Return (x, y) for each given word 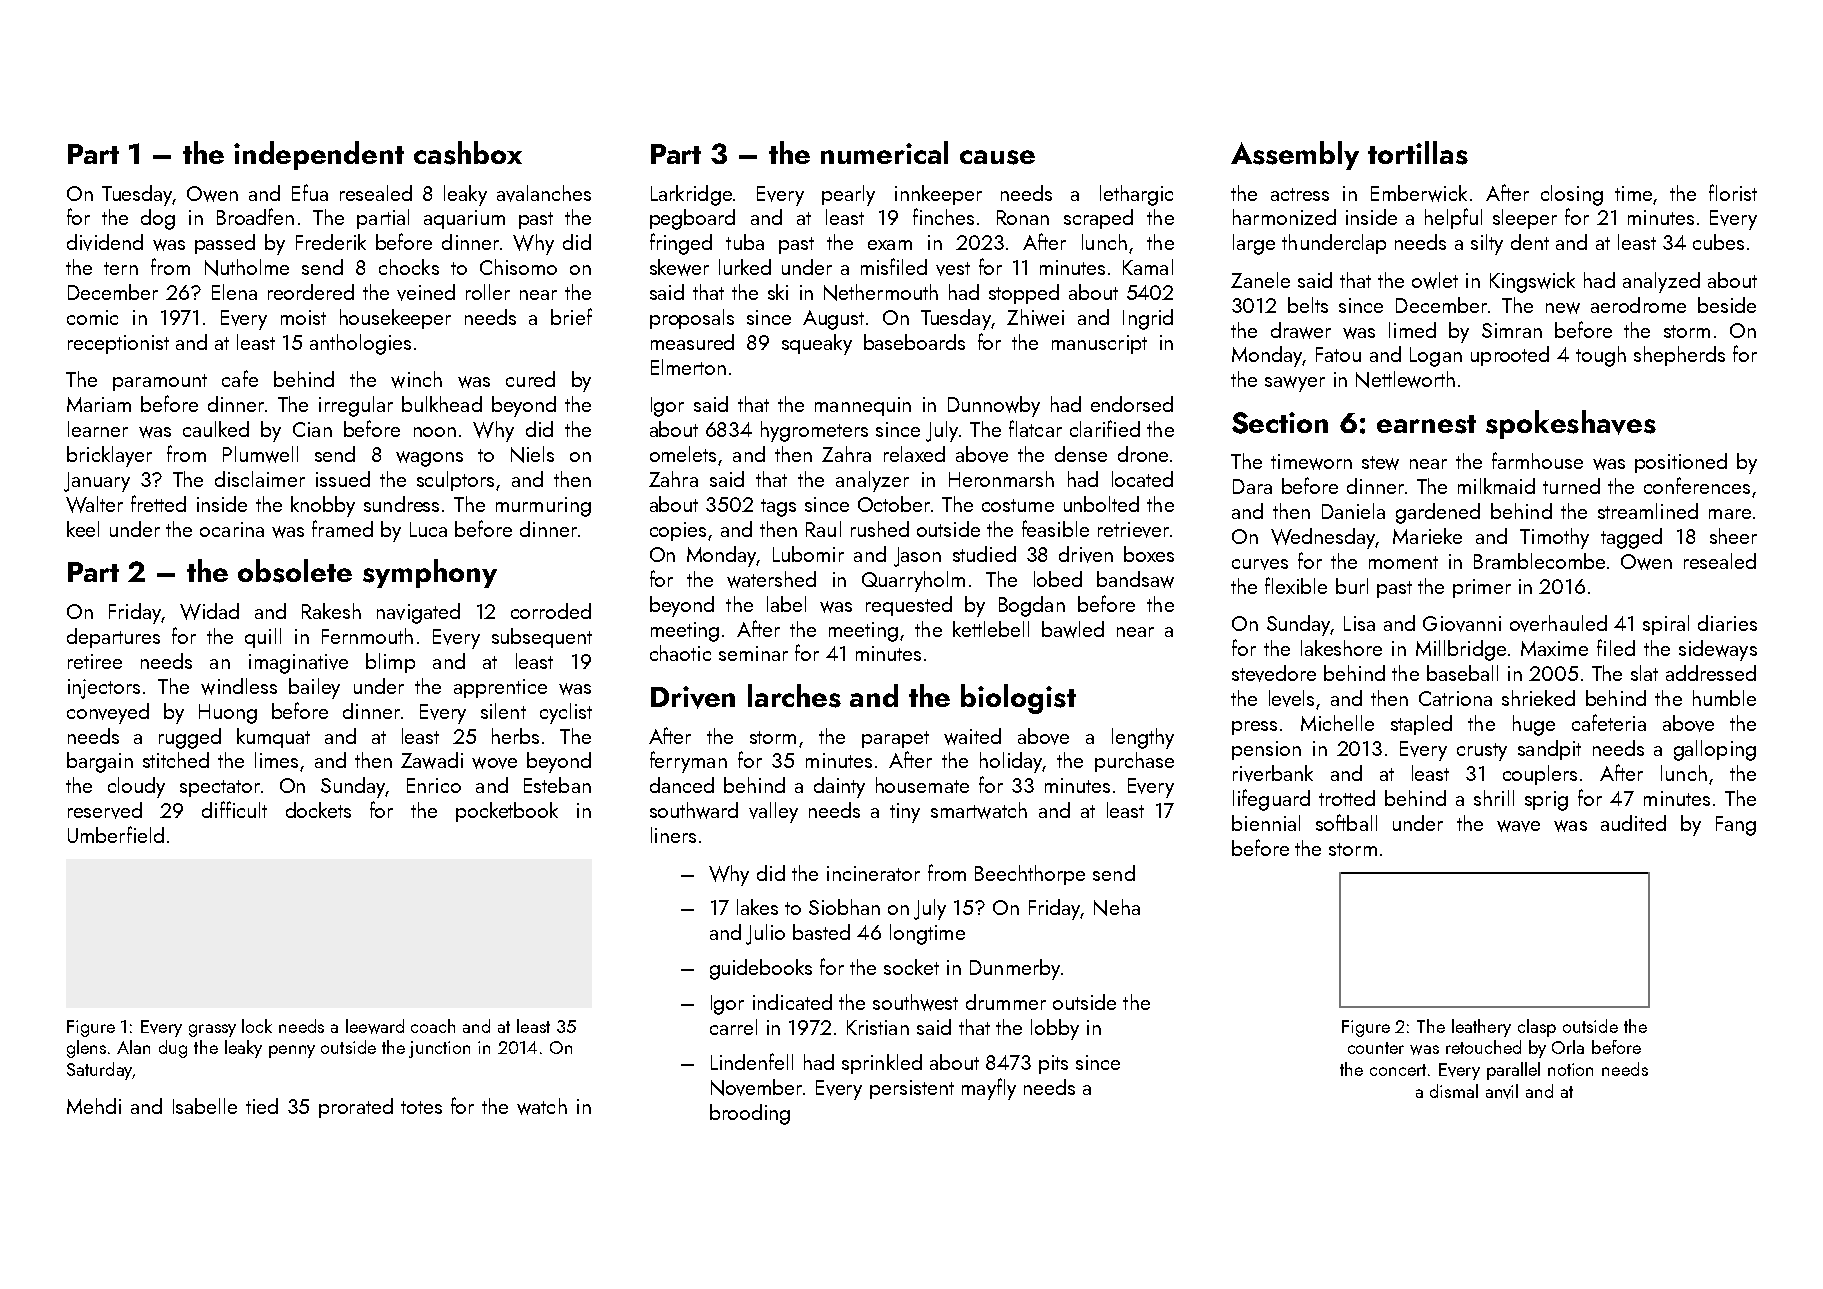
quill (263, 638)
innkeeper (938, 195)
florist (1733, 192)
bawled (1073, 629)
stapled (1421, 725)
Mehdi (94, 1106)
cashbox (468, 153)
